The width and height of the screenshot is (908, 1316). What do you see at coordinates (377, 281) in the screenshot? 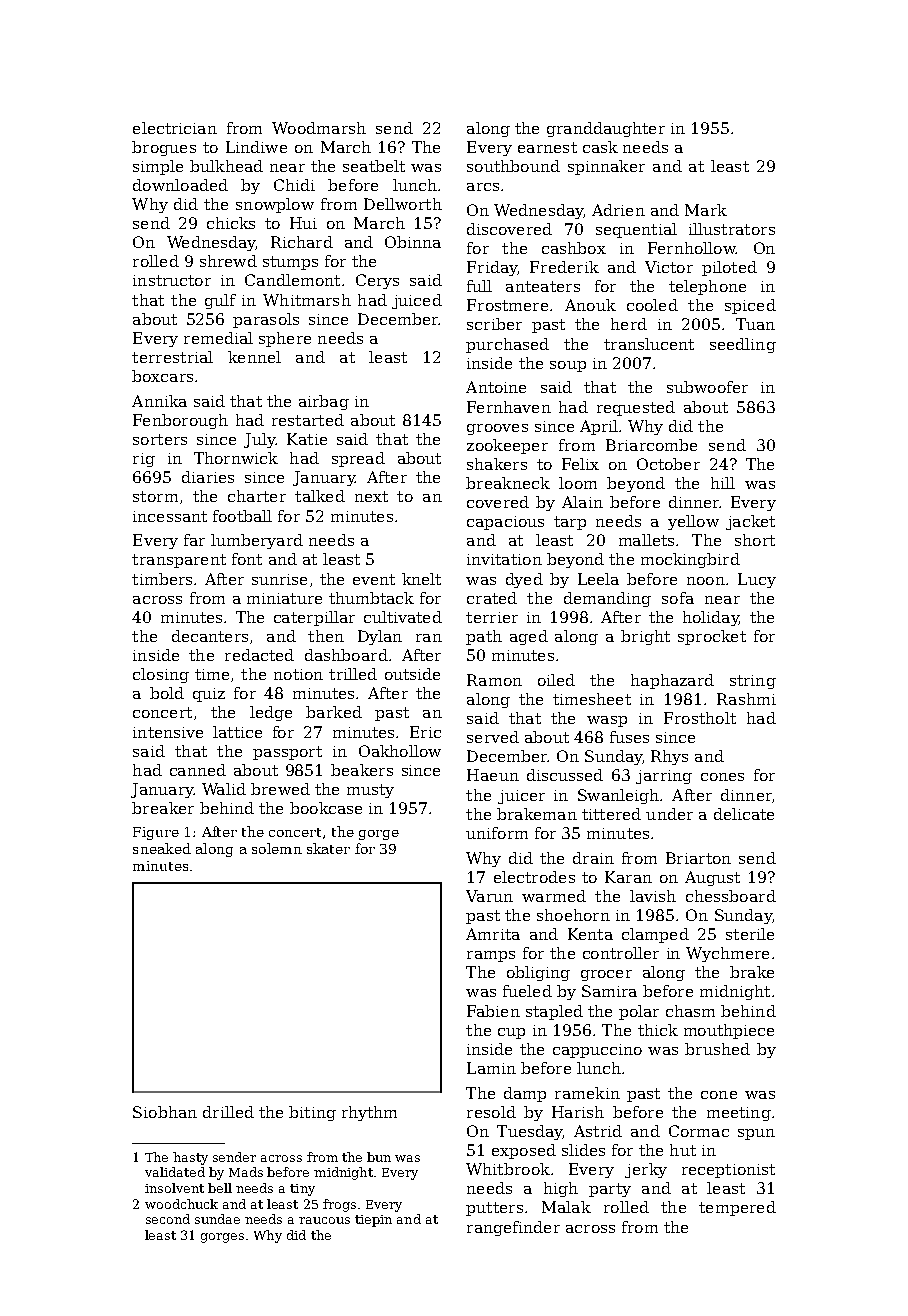
I see `Cerys` at bounding box center [377, 281].
